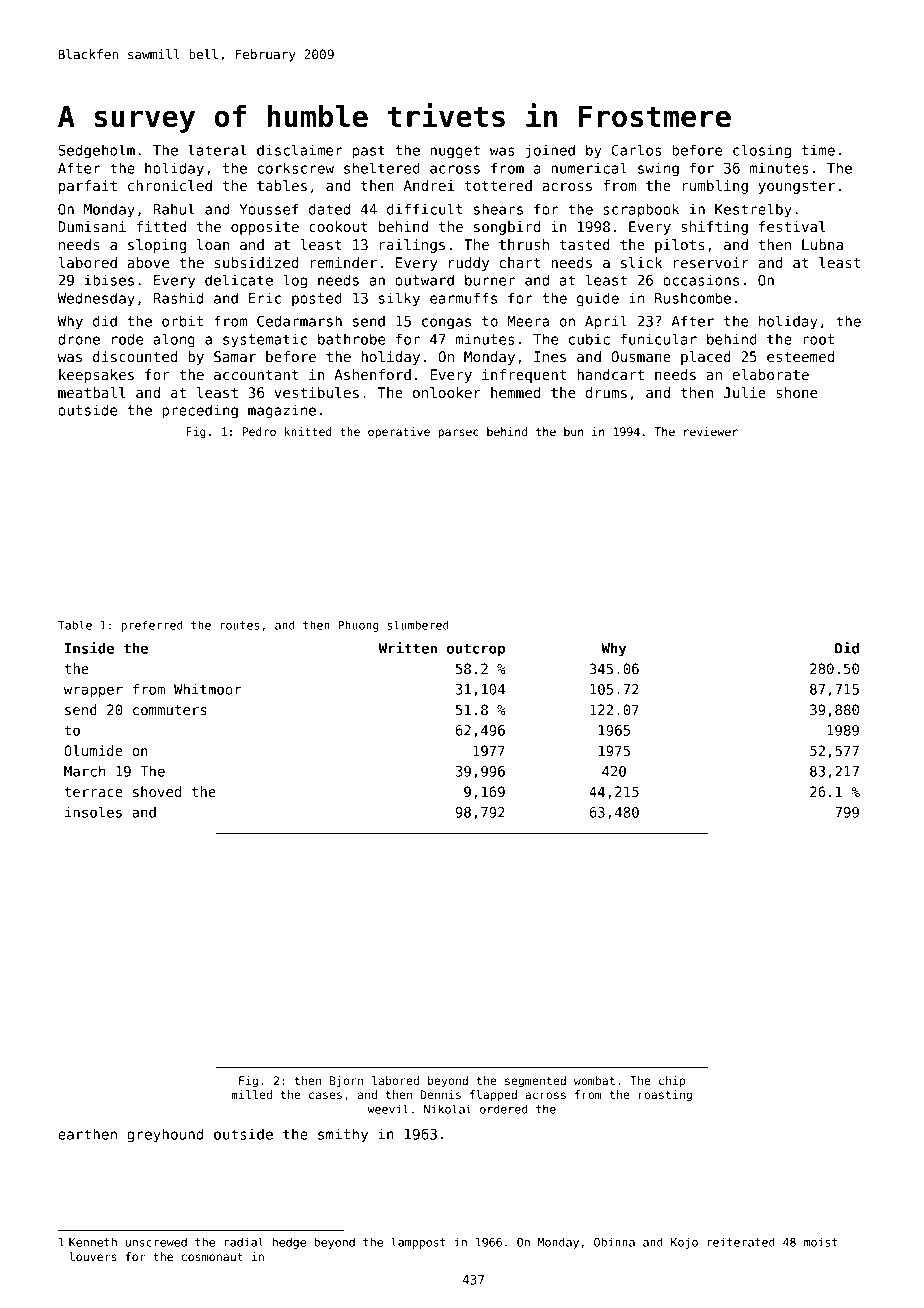  What do you see at coordinates (165, 1135) in the document?
I see `greyhound` at bounding box center [165, 1135].
